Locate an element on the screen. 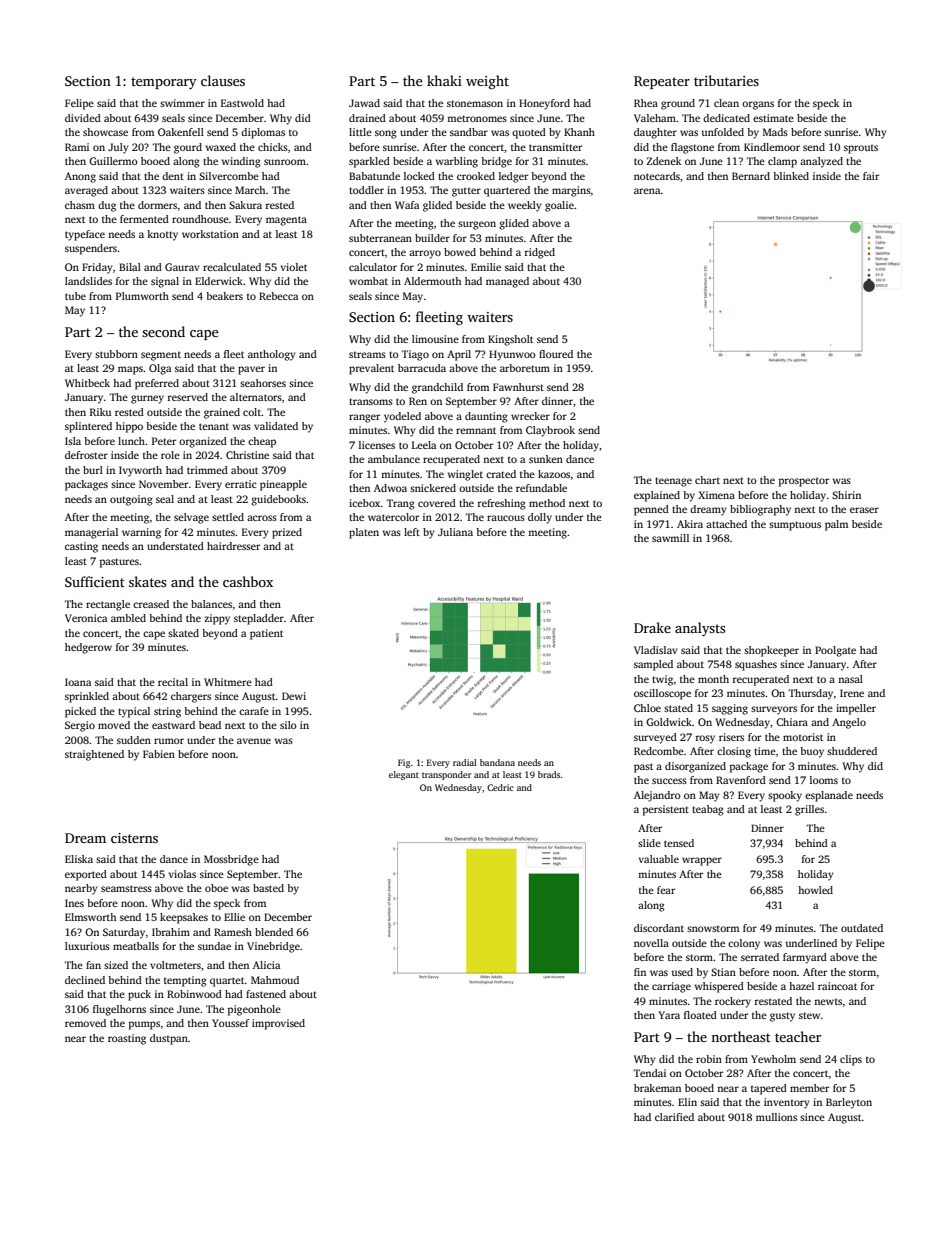  chargers is located at coordinates (191, 697).
